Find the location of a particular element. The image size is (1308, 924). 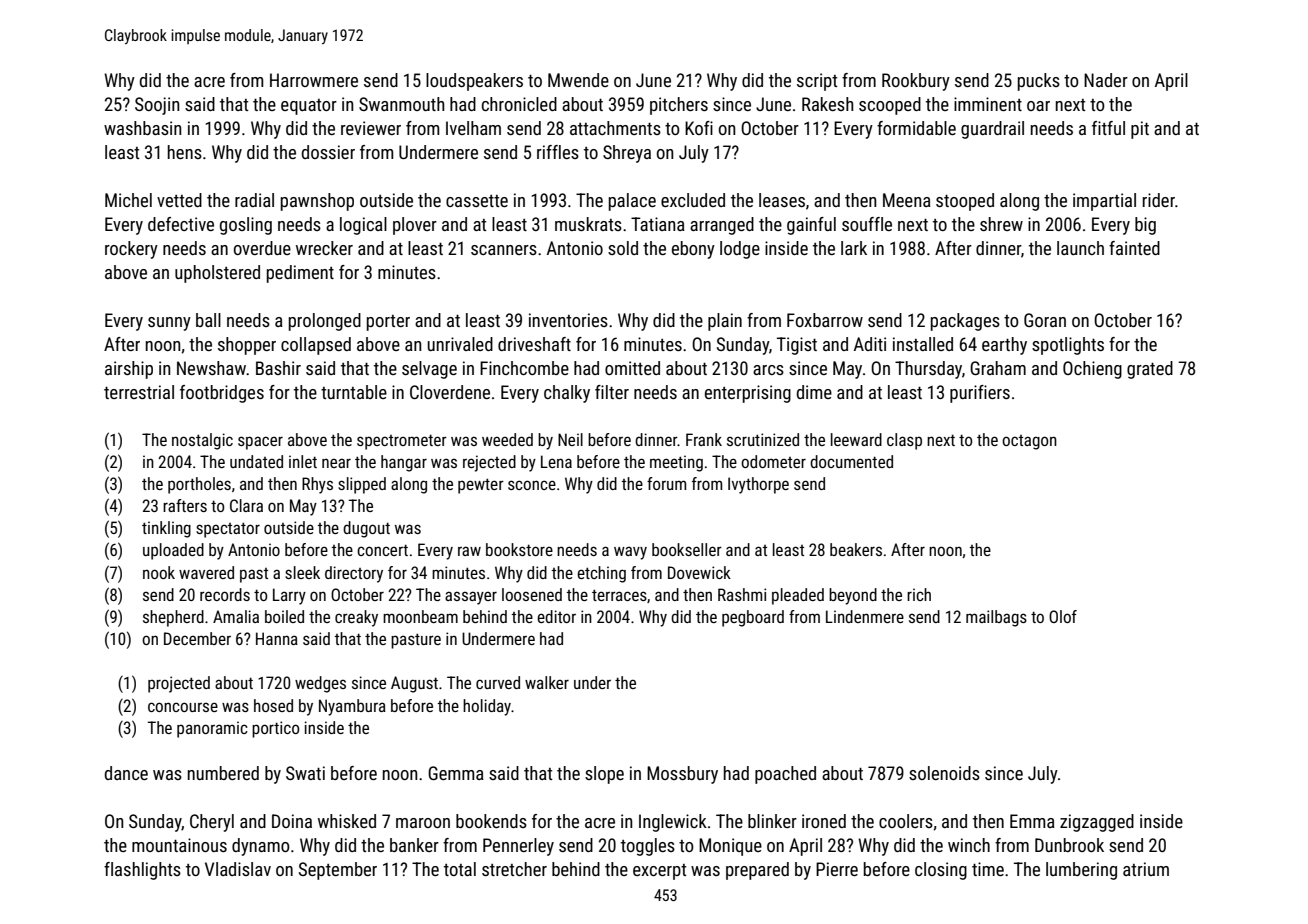

shrew is located at coordinates (1001, 224).
